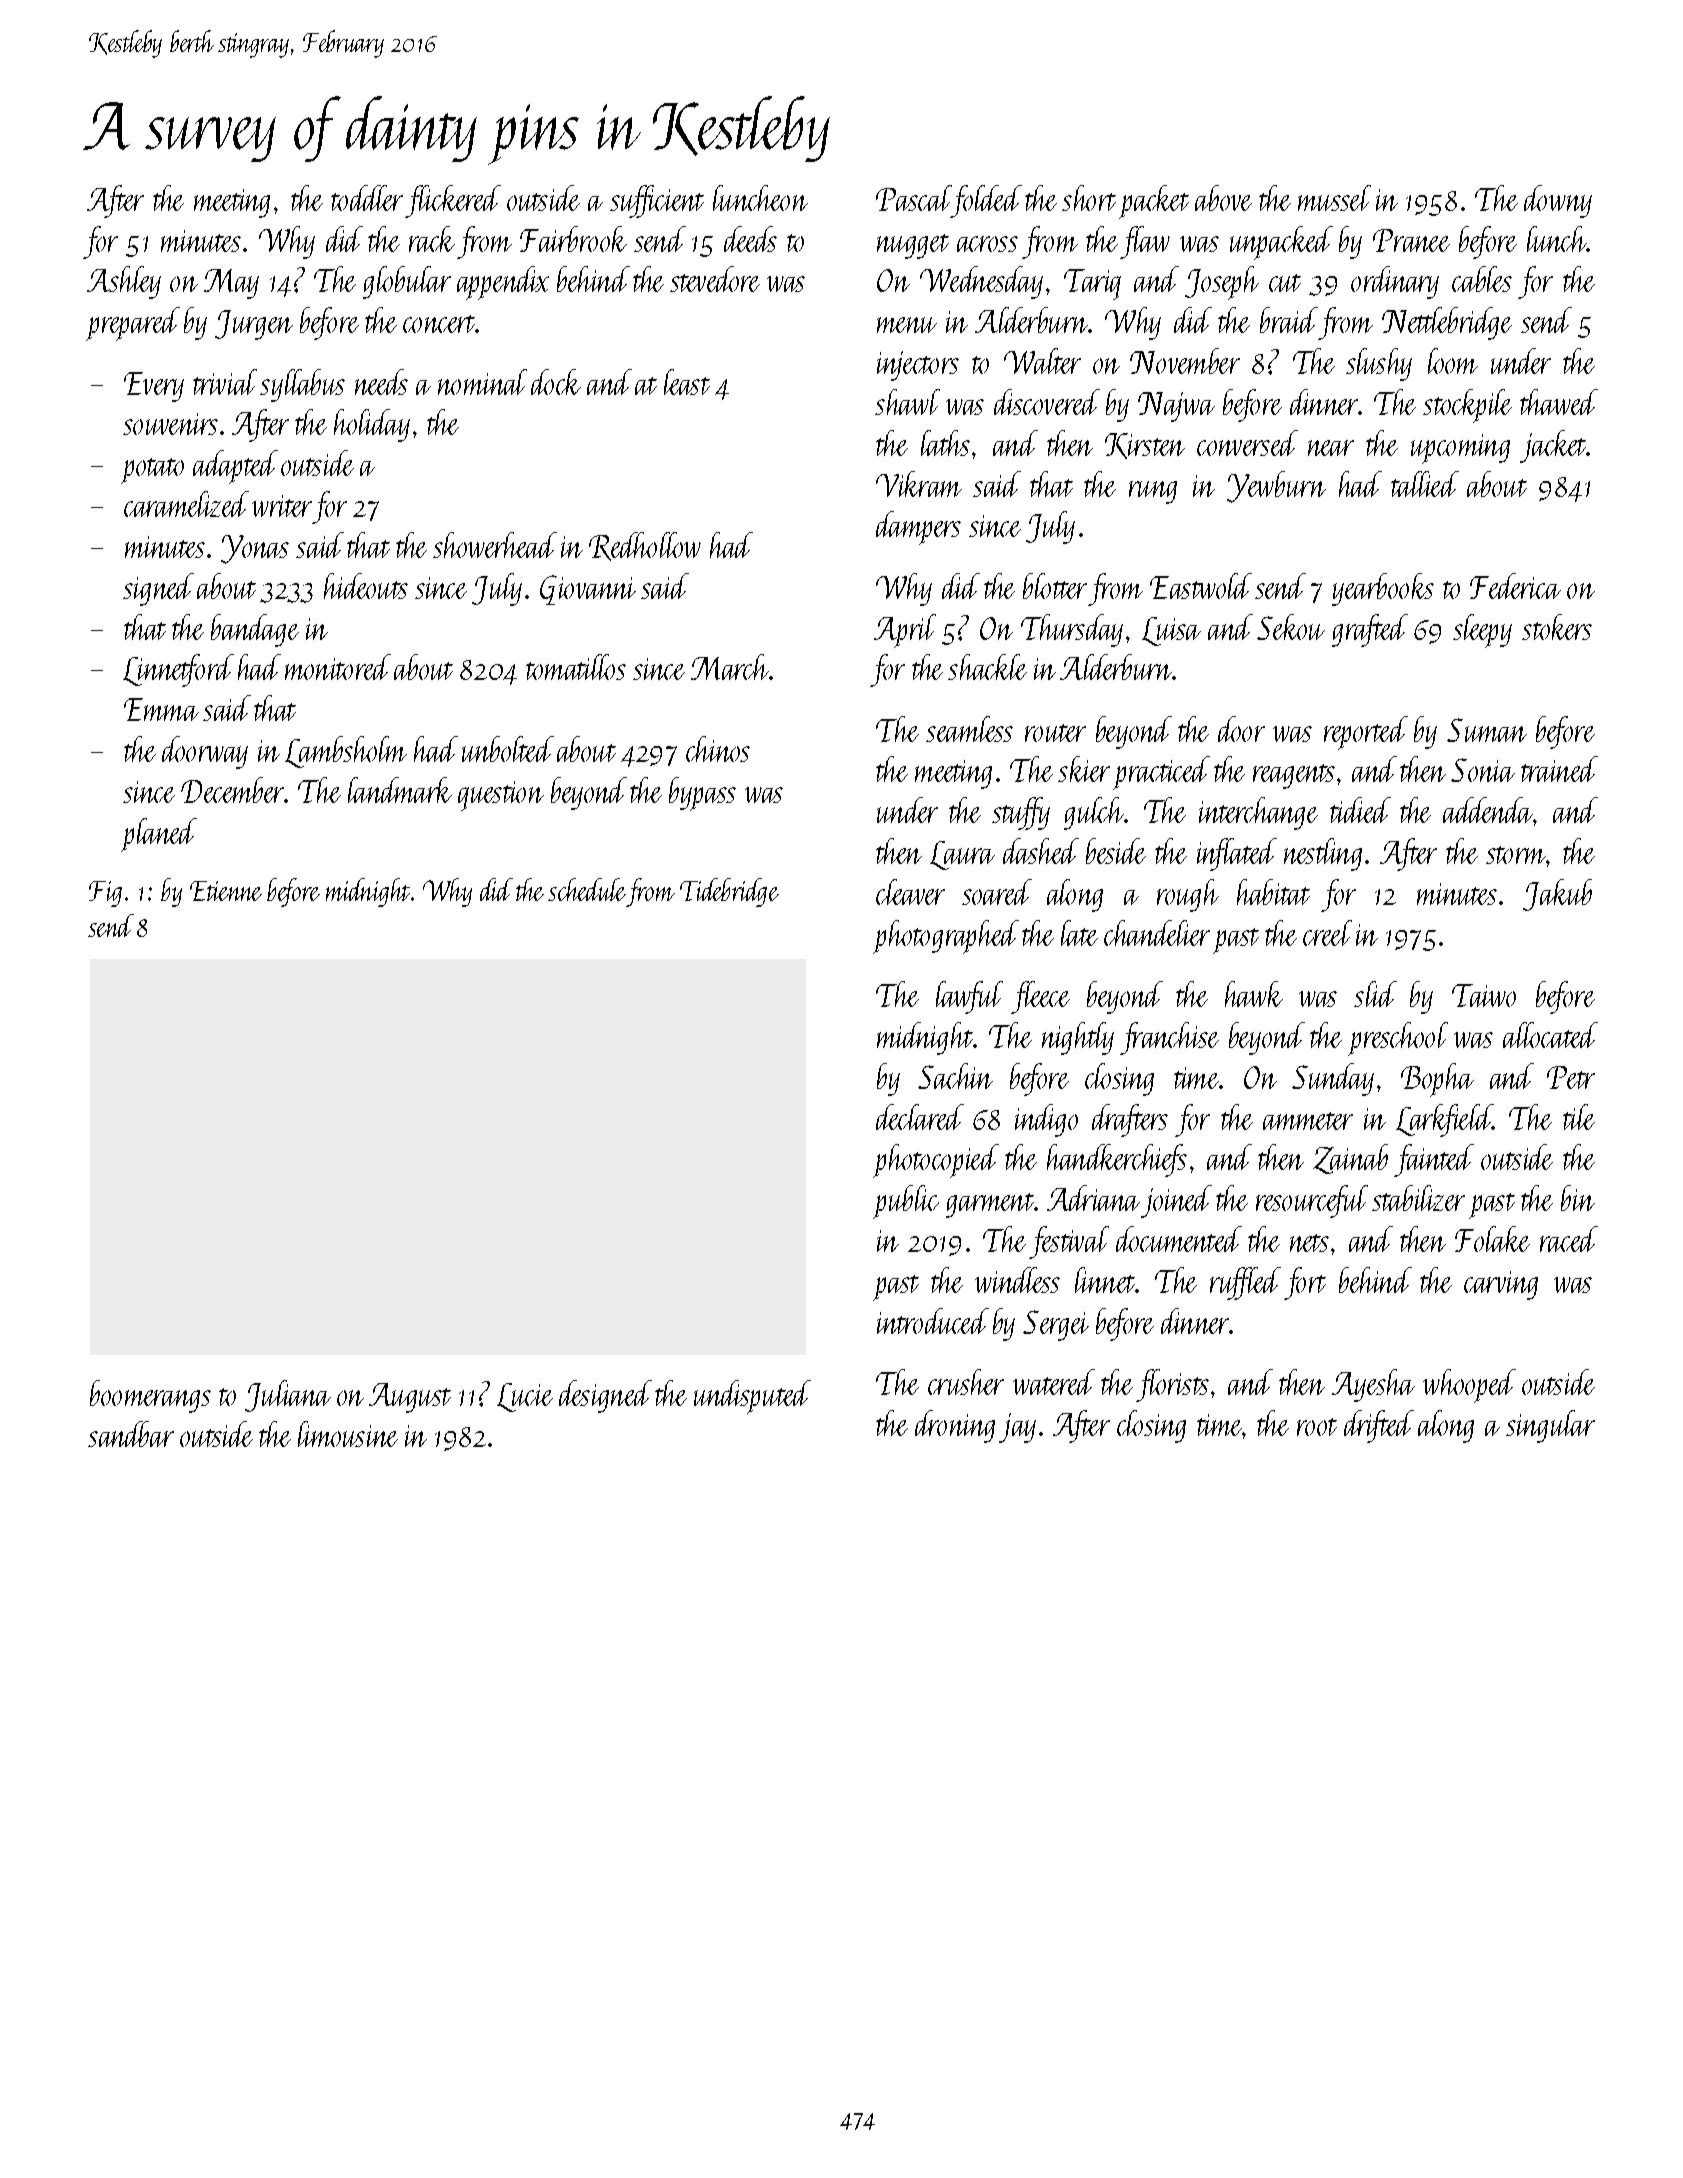  What do you see at coordinates (955, 1426) in the document?
I see `droning` at bounding box center [955, 1426].
